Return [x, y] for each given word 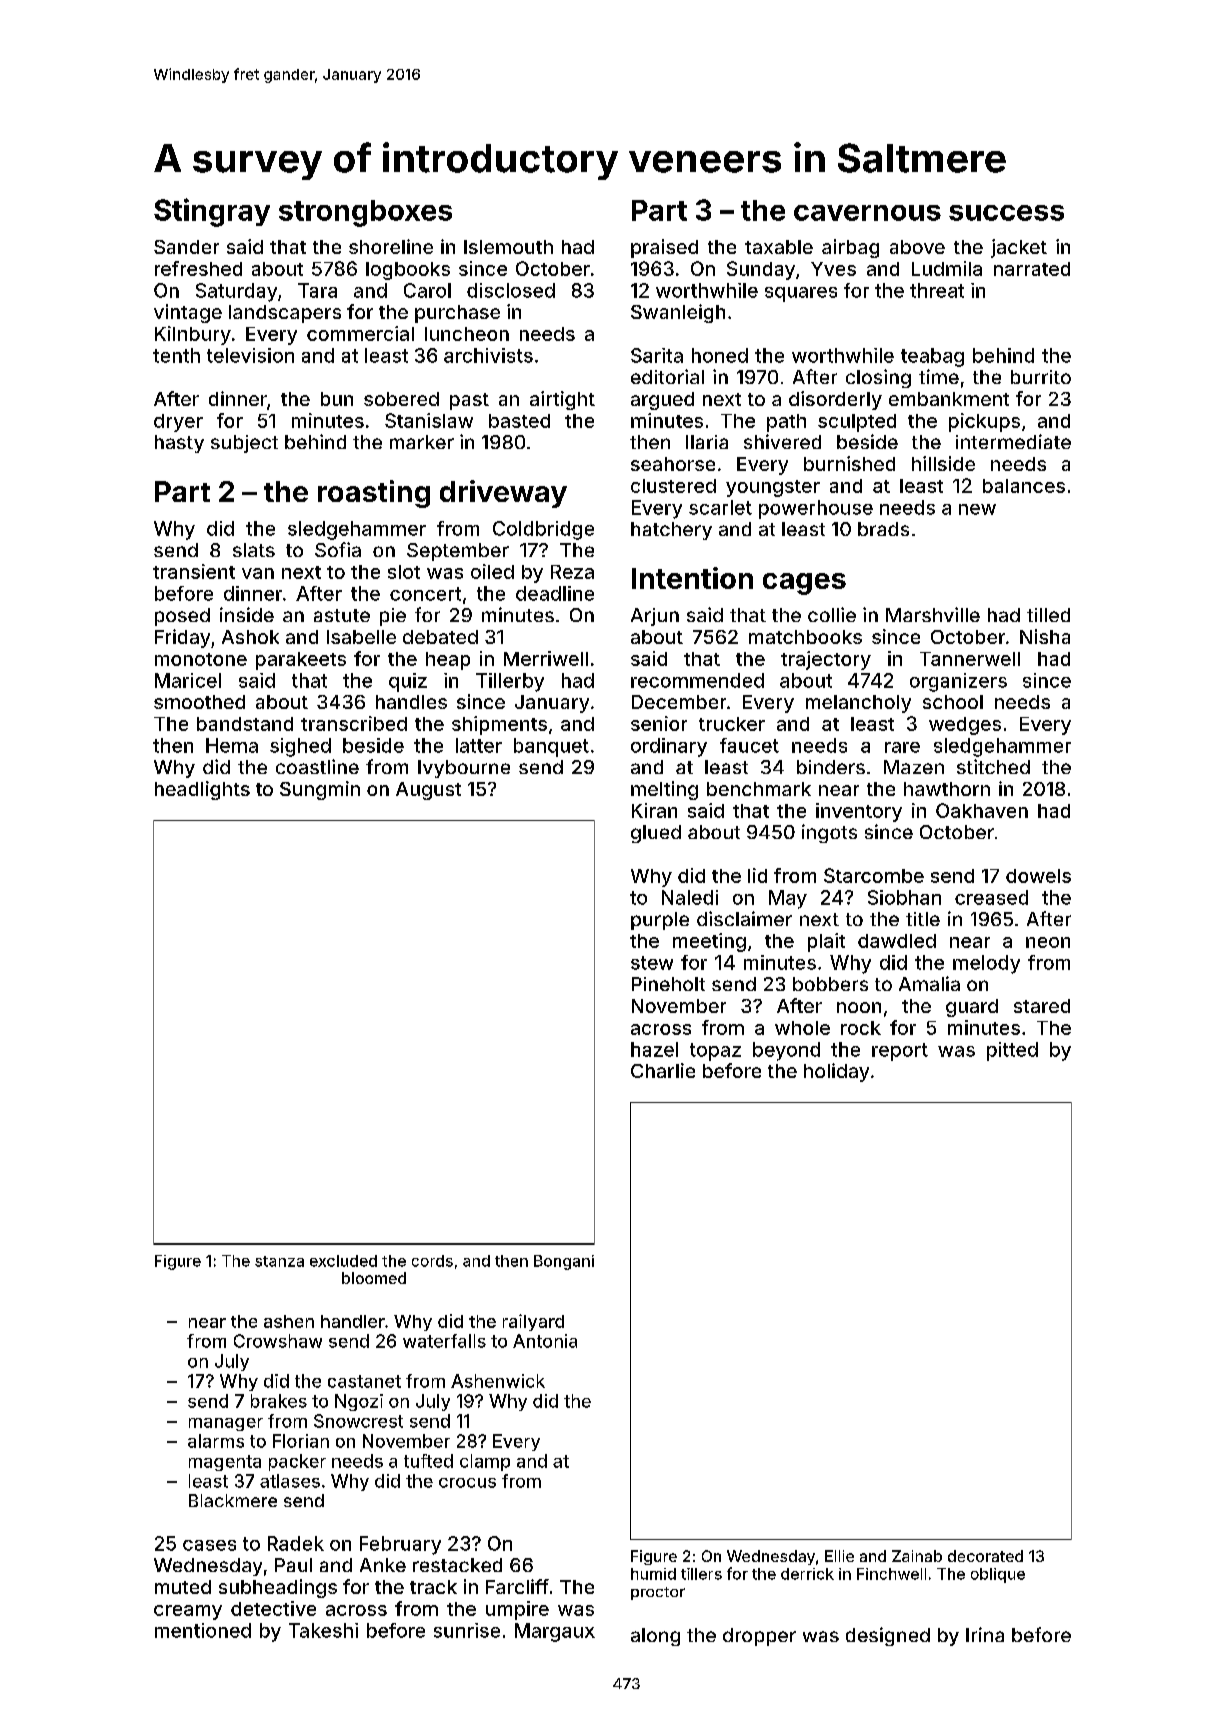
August [428, 791]
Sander [186, 247]
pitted [1012, 1051]
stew [652, 963]
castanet [364, 1381]
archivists [488, 355]
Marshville [933, 614]
